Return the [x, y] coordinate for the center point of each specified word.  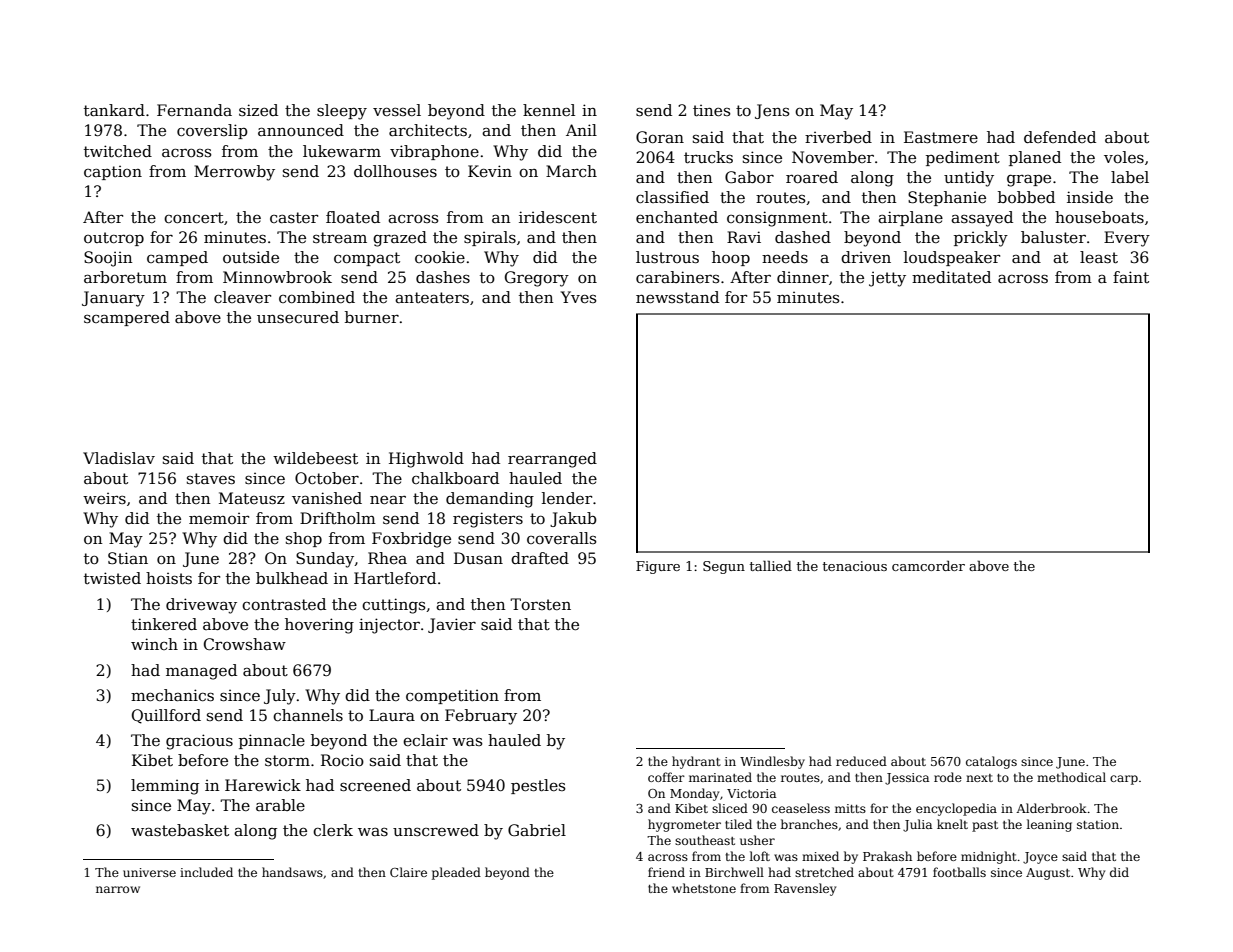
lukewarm [342, 151]
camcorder [928, 565]
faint [1131, 277]
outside [251, 257]
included [206, 872]
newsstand [677, 297]
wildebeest [315, 458]
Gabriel [537, 830]
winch [154, 644]
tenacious [855, 566]
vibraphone [434, 152]
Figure [658, 567]
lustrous [667, 257]
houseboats [1099, 217]
